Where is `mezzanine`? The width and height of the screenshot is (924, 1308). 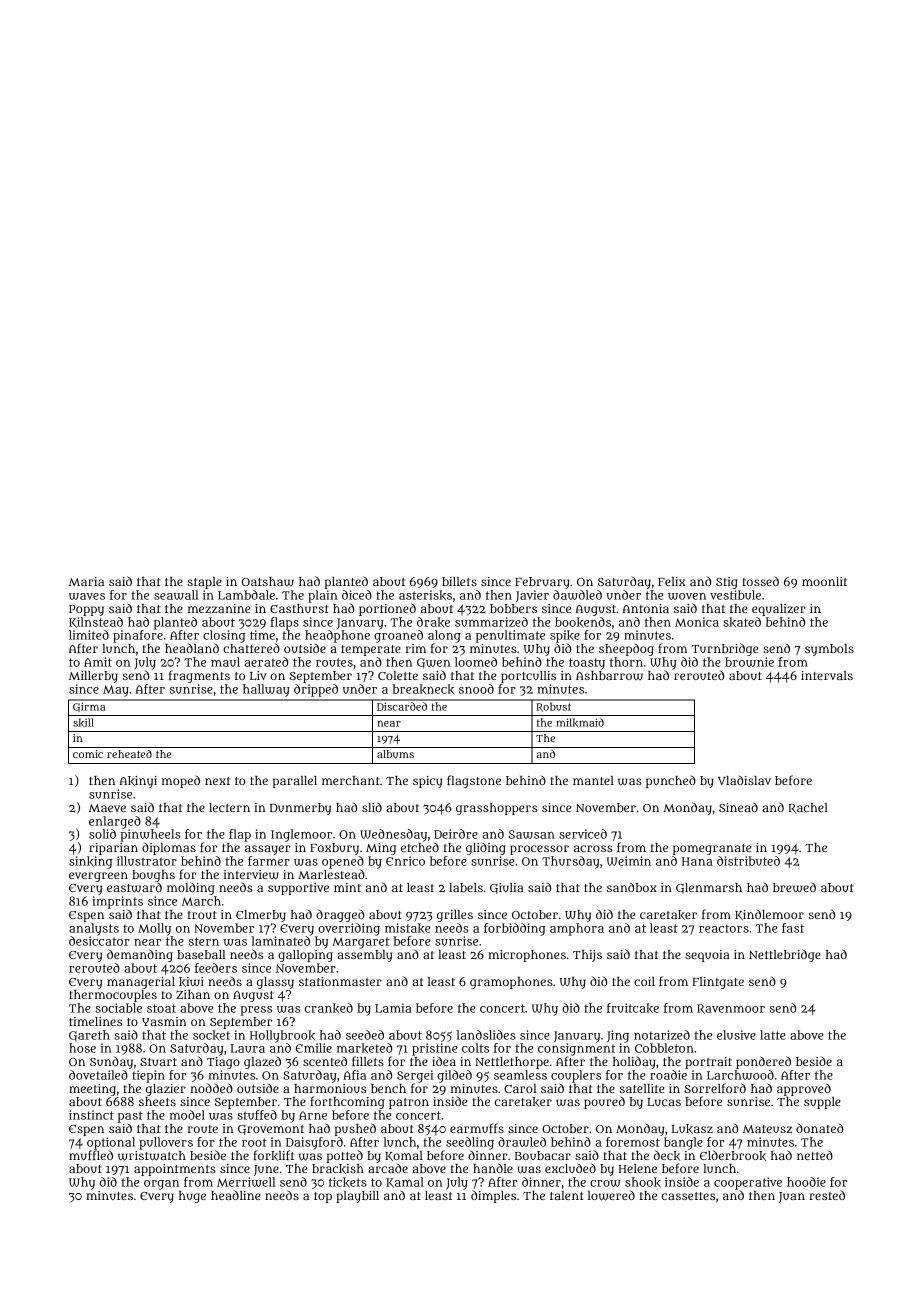
mezzanine is located at coordinates (219, 608).
